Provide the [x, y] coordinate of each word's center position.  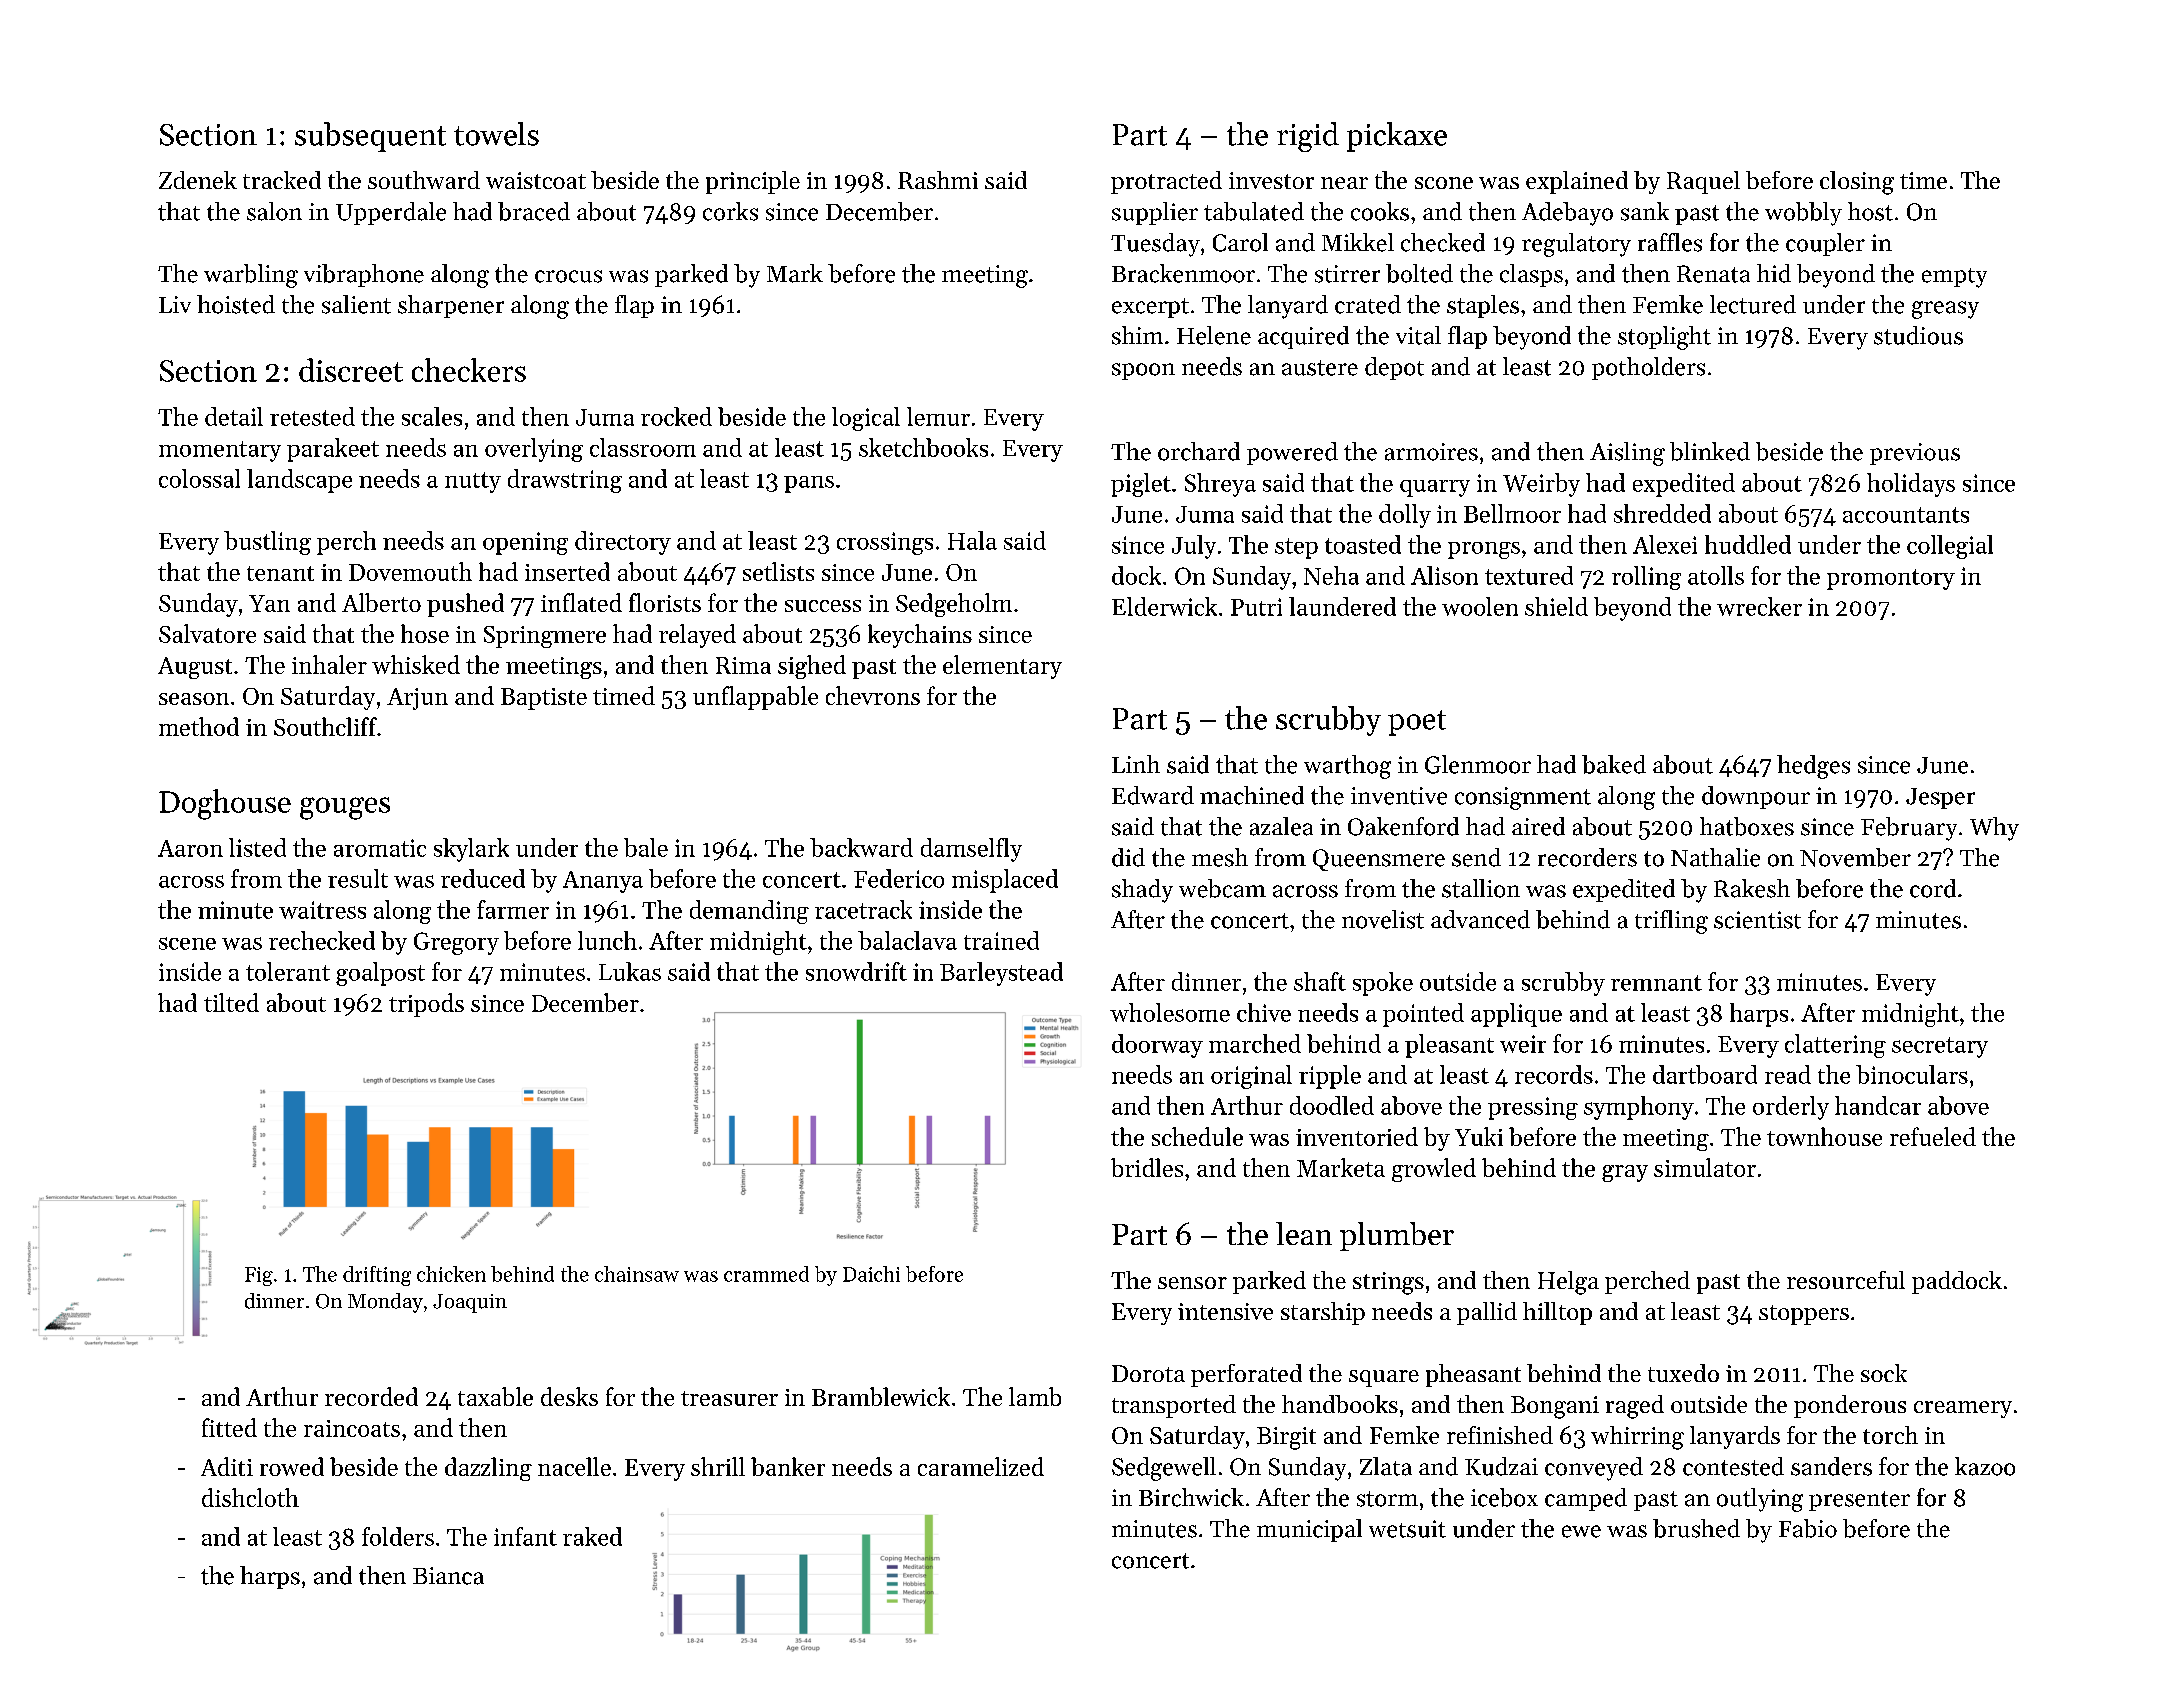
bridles [1147, 1167]
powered [1292, 453]
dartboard [1705, 1074]
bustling [267, 543]
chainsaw [637, 1274]
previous [1915, 454]
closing [1857, 183]
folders [398, 1536]
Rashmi [938, 180]
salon [274, 211]
